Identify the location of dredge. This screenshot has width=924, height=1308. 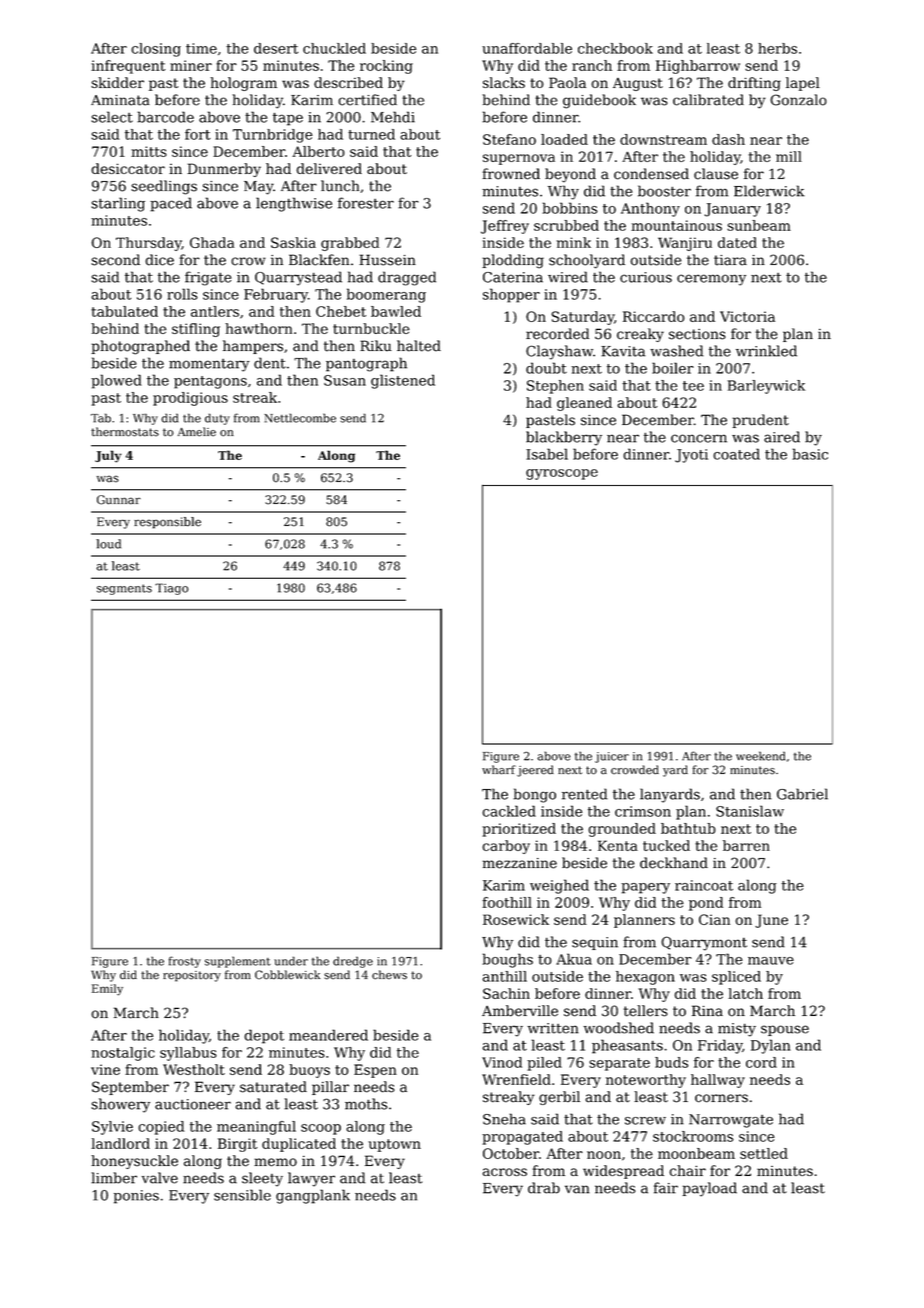
(353, 962).
